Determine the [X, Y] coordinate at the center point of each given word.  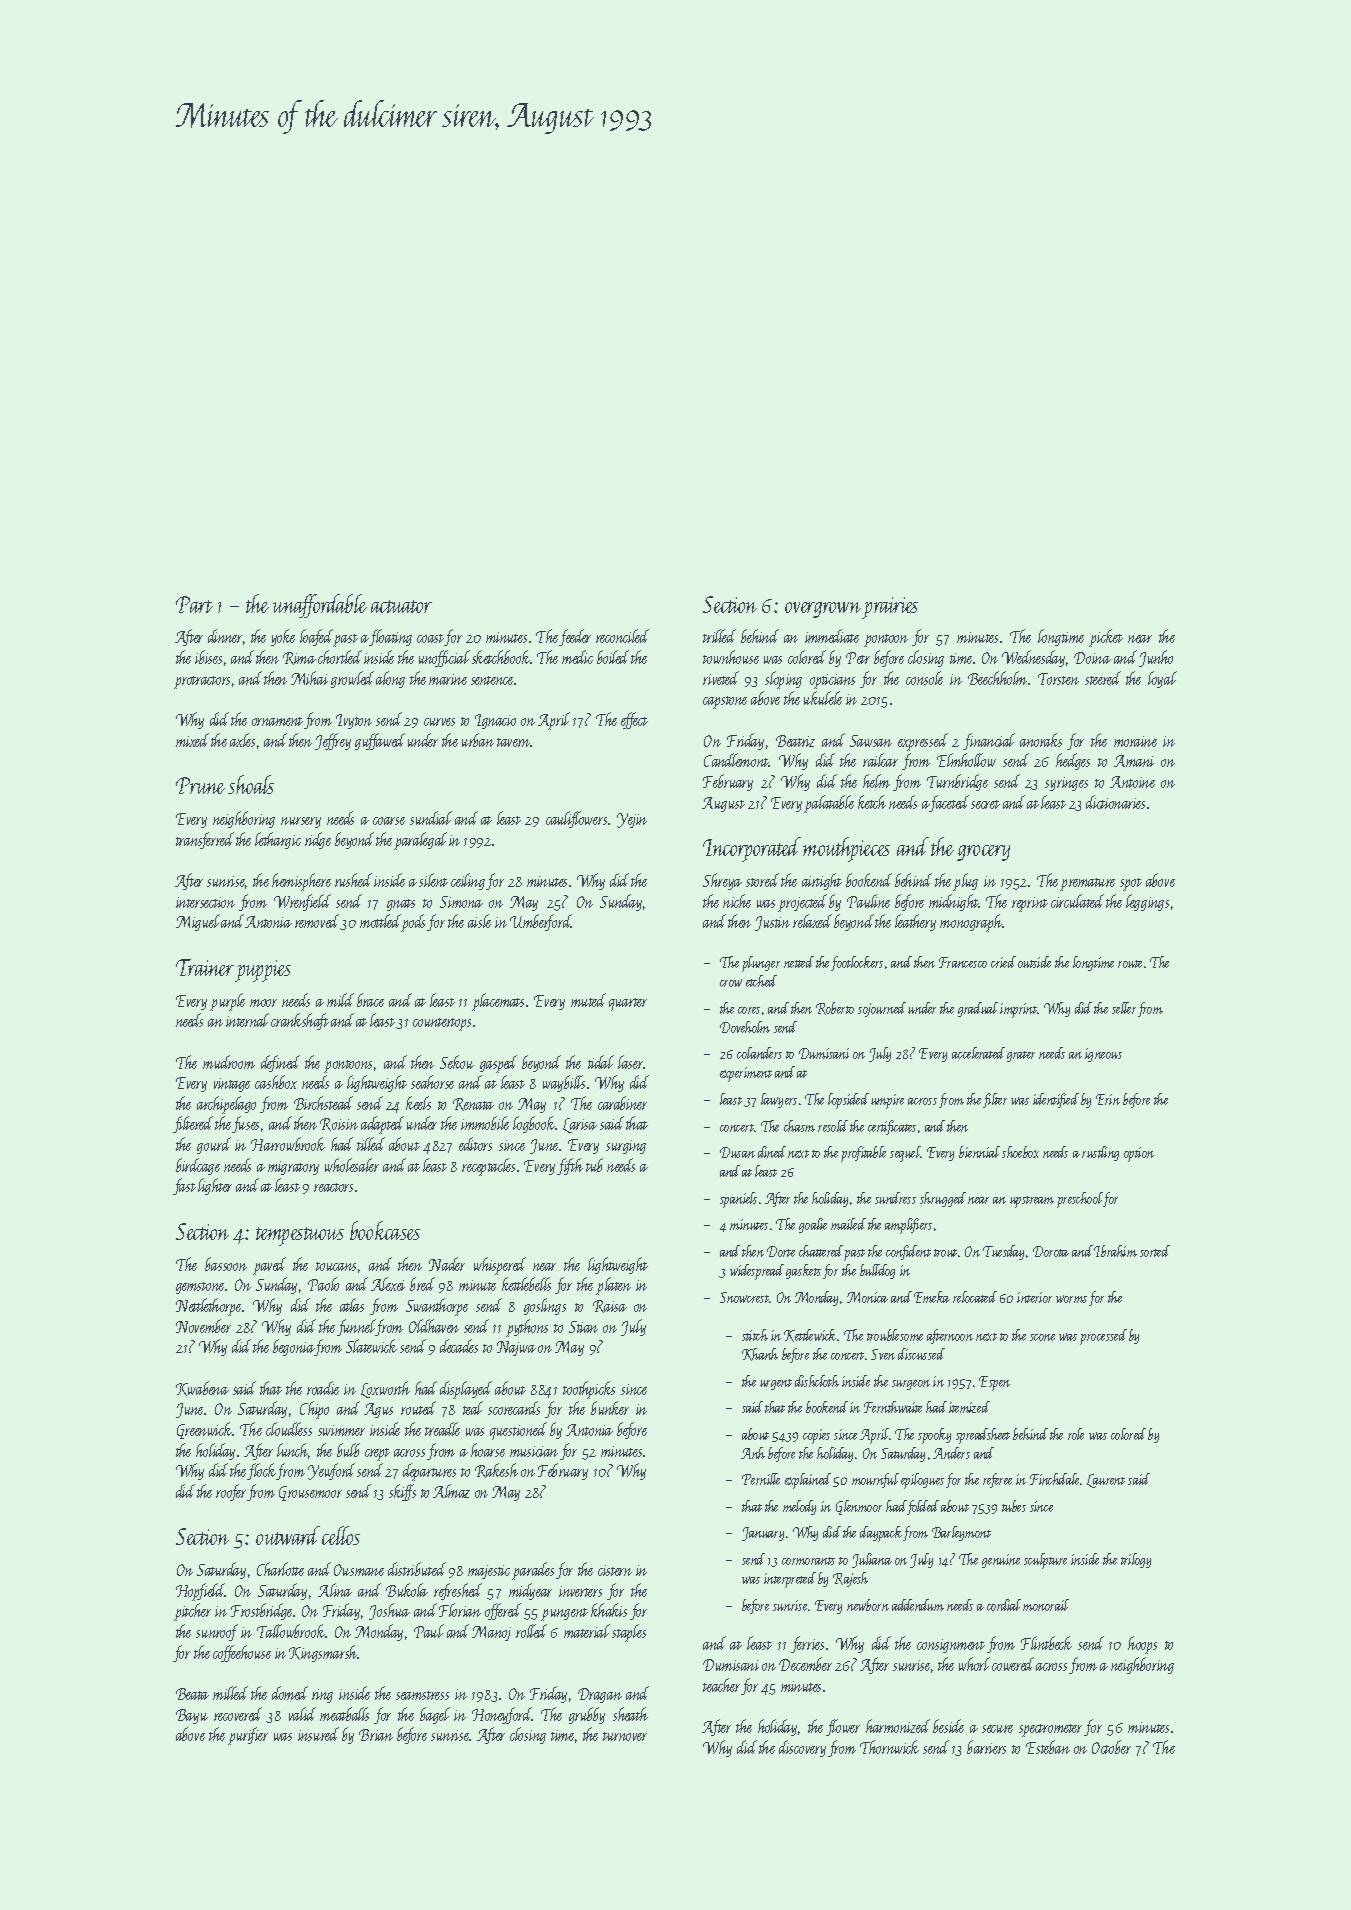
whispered [500, 1266]
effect [634, 720]
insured [318, 1734]
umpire [887, 1101]
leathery [915, 922]
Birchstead [323, 1103]
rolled [531, 1631]
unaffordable [320, 606]
